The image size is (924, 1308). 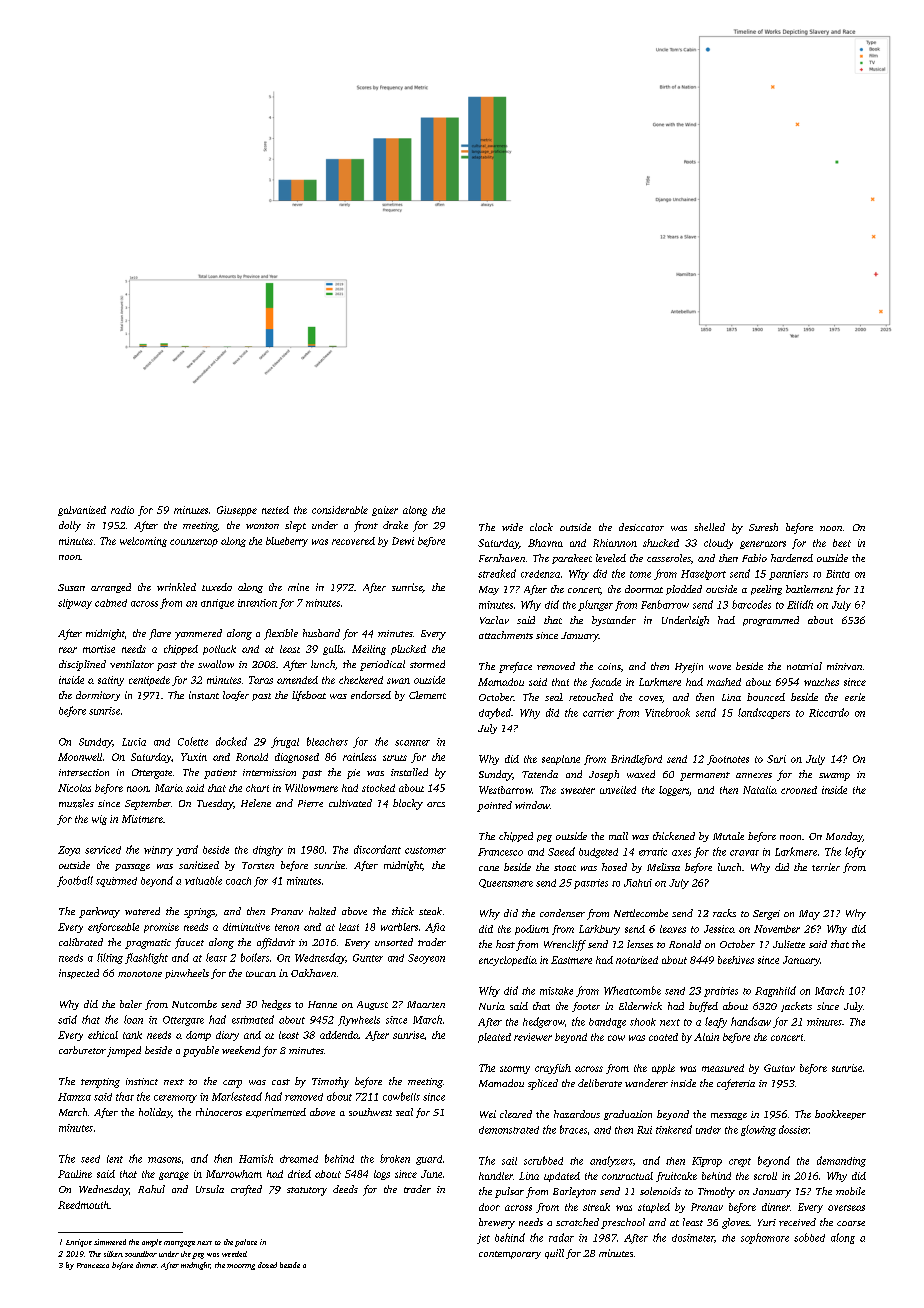 I want to click on Francesca, so click(x=93, y=1265).
